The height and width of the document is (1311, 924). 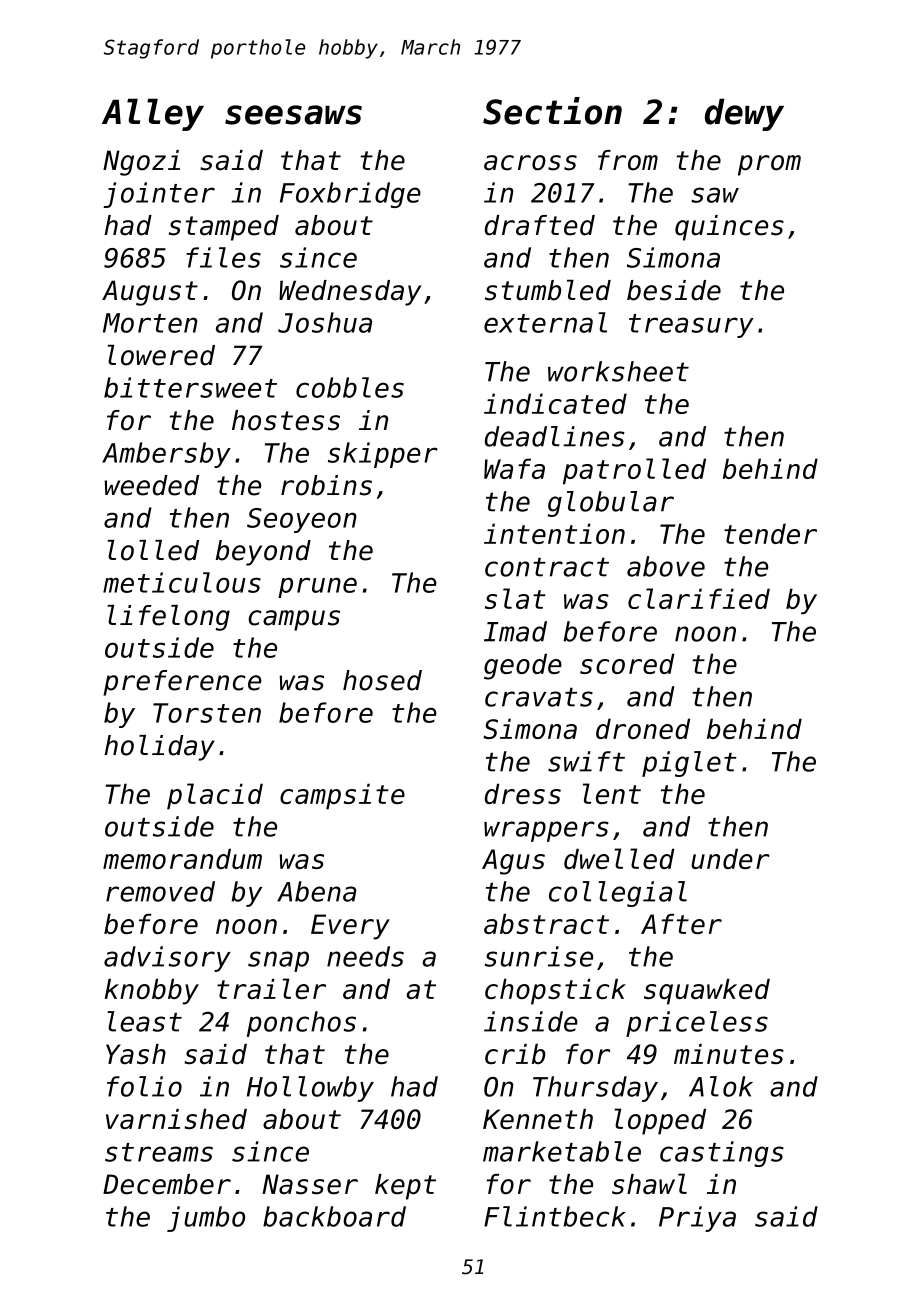 What do you see at coordinates (293, 115) in the document?
I see `seesaws` at bounding box center [293, 115].
